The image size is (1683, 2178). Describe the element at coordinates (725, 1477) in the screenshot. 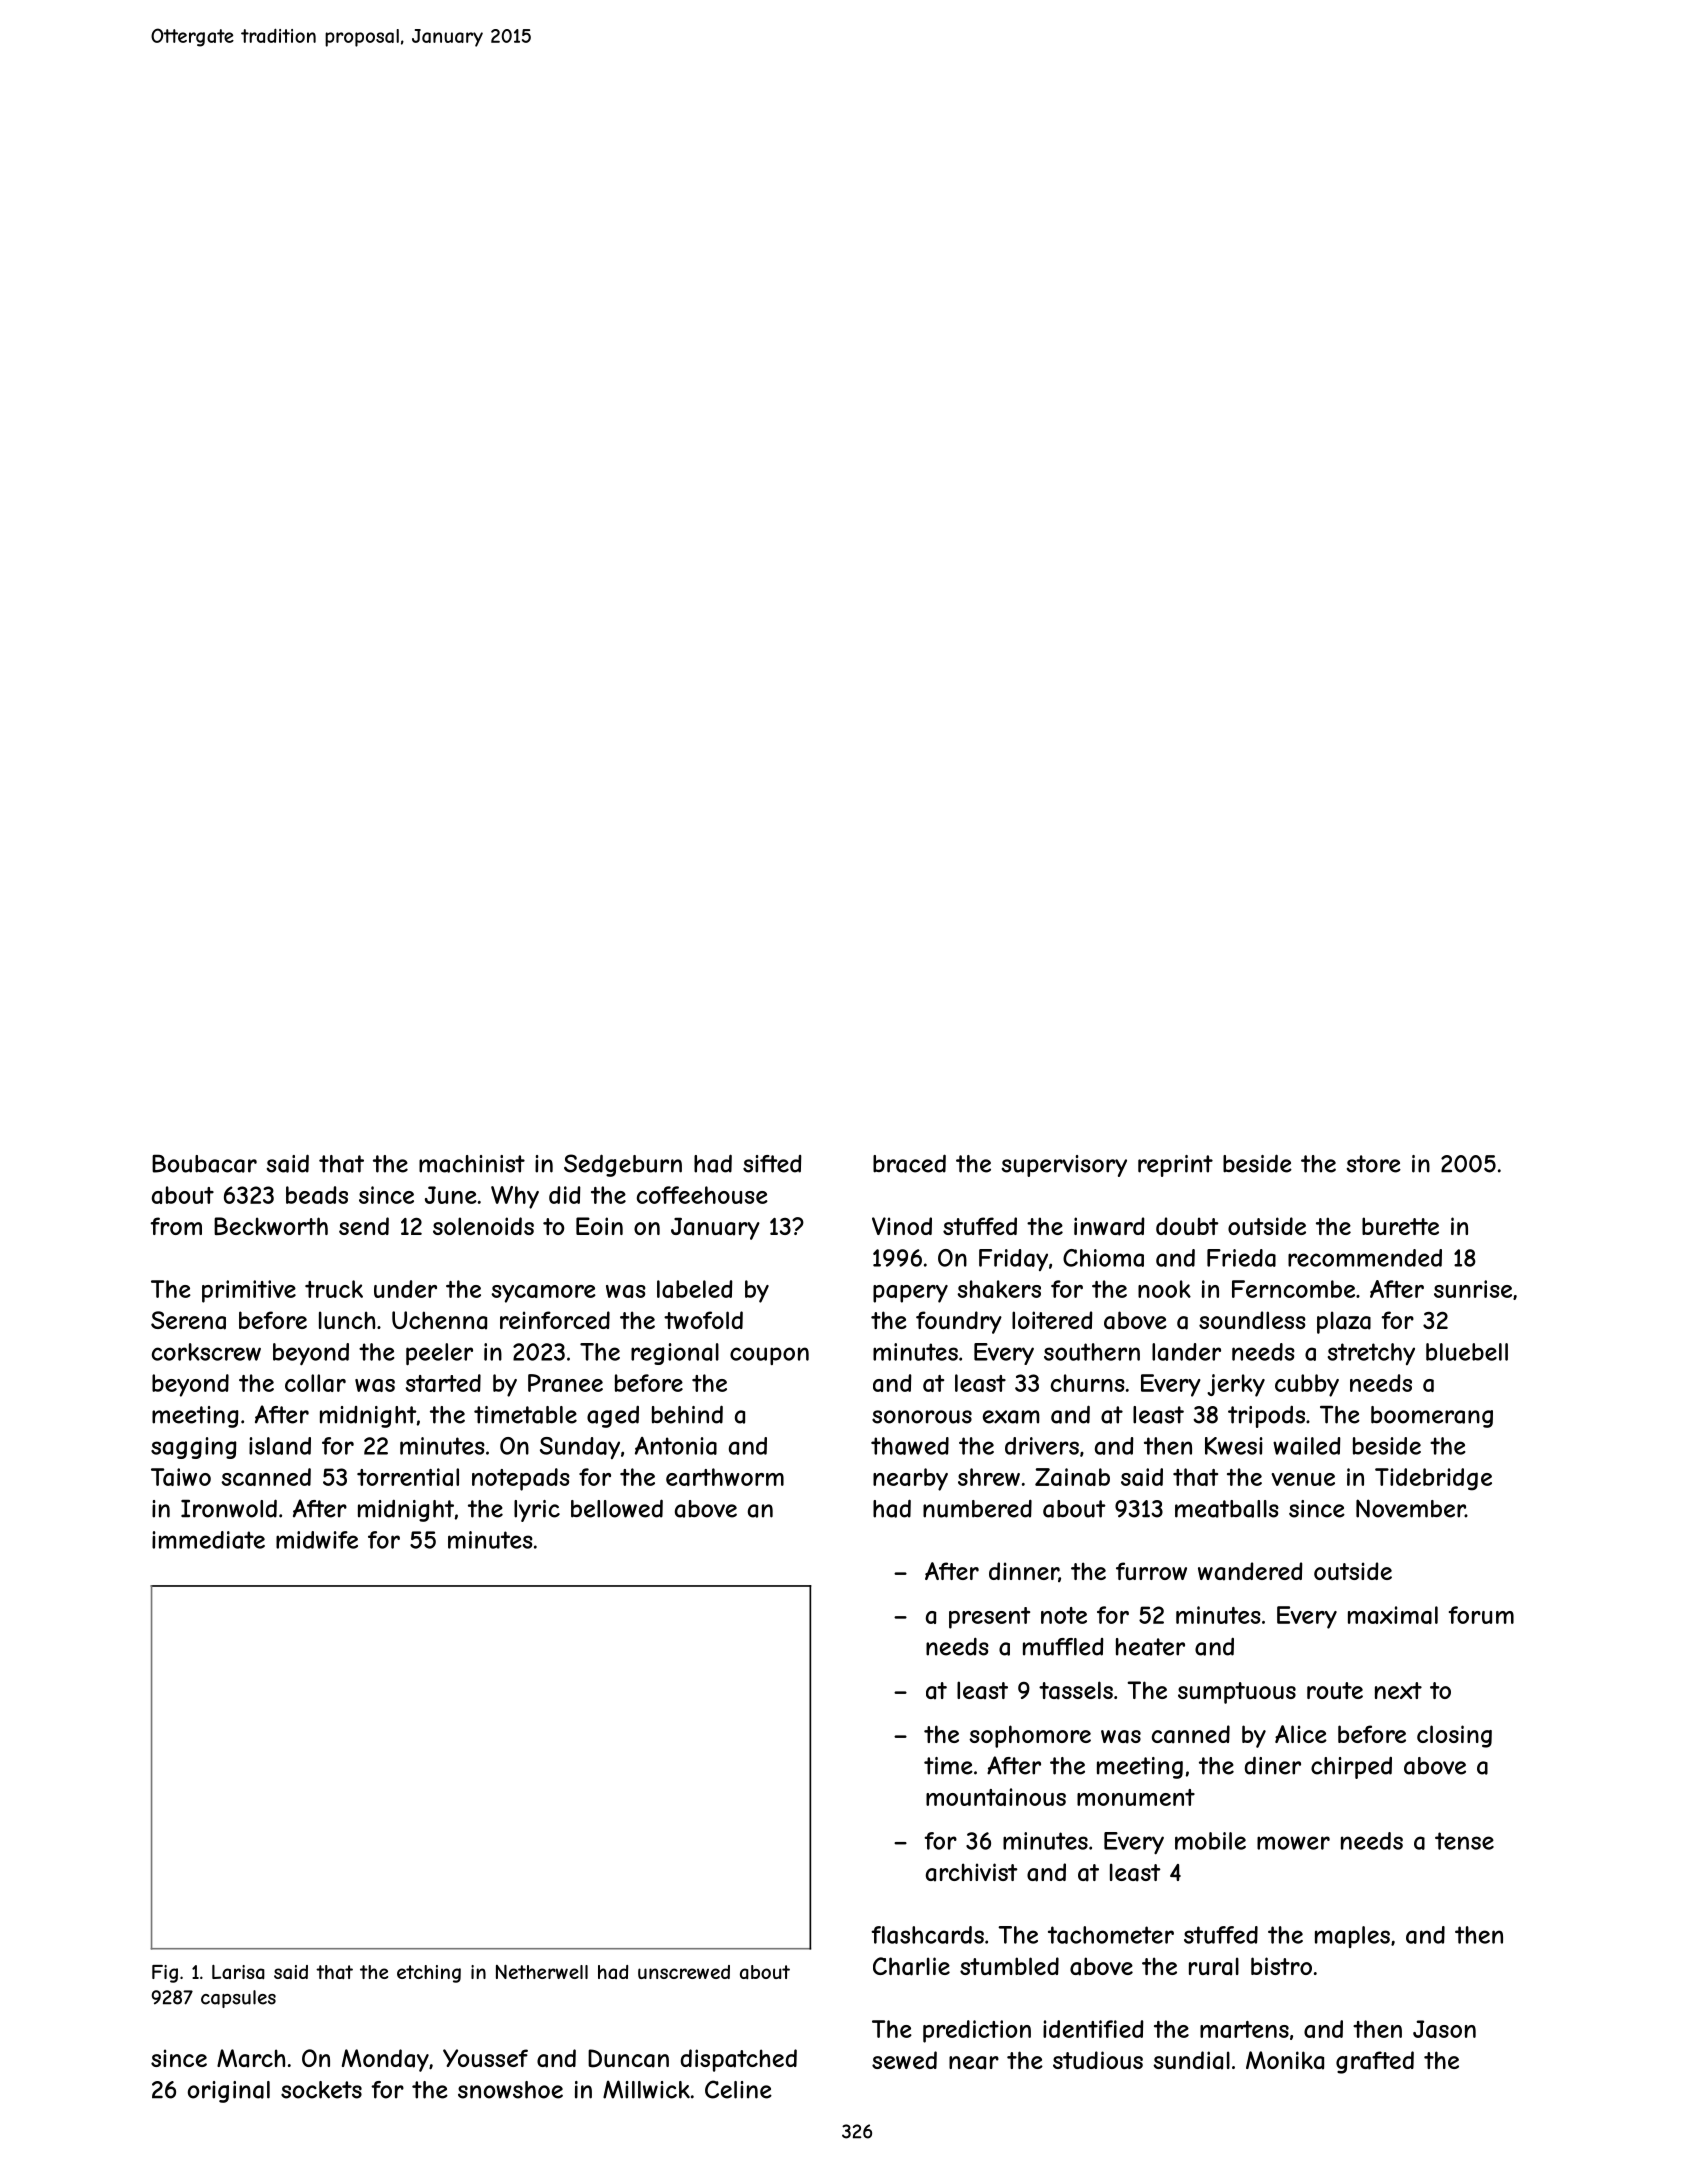

I see `earthworm` at that location.
